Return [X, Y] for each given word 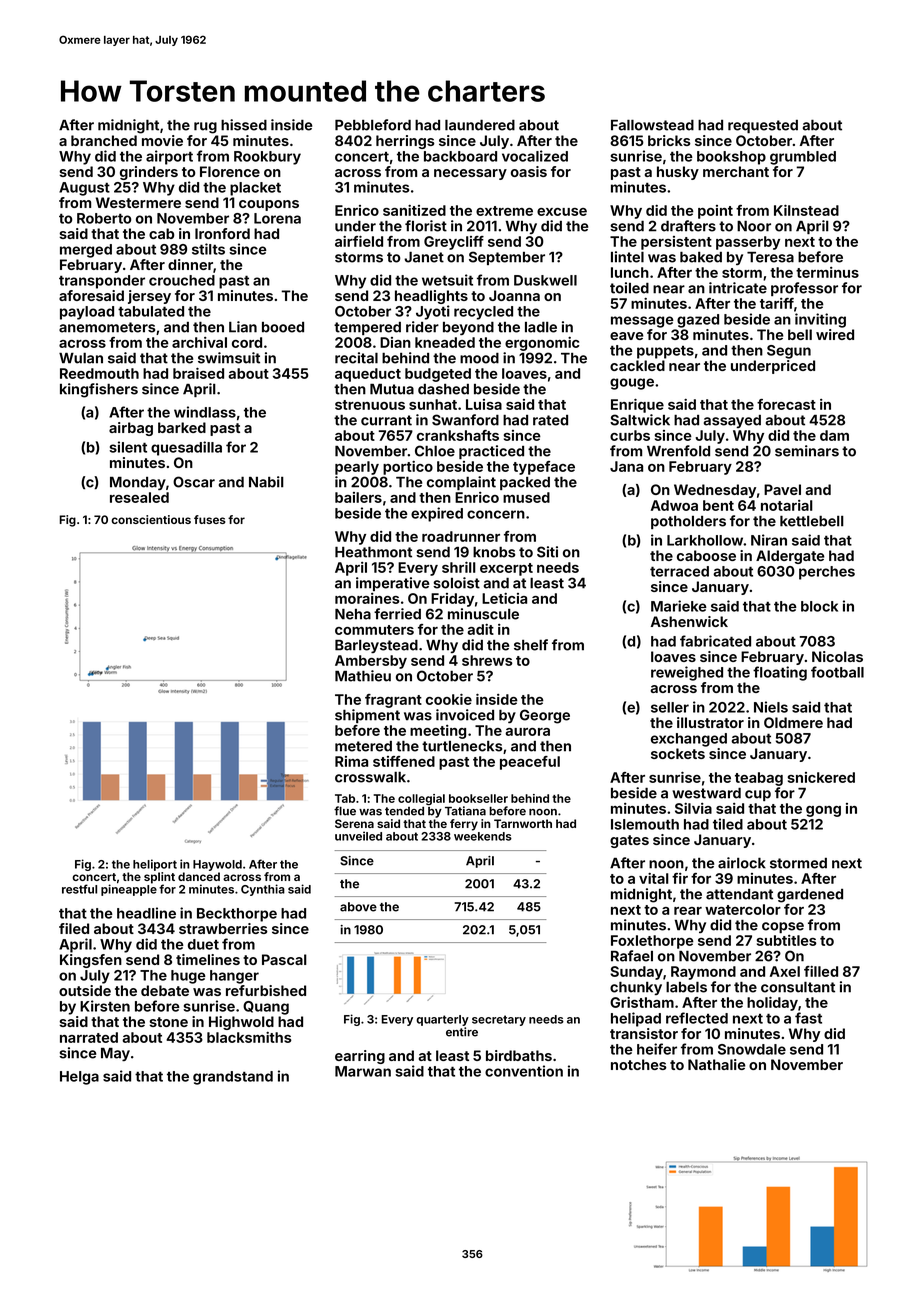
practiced [491, 452]
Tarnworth [523, 823]
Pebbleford [373, 125]
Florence [230, 171]
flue [345, 811]
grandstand [233, 1078]
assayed [732, 421]
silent [128, 447]
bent [718, 505]
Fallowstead [652, 125]
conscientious [151, 519]
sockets [678, 753]
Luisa [484, 404]
